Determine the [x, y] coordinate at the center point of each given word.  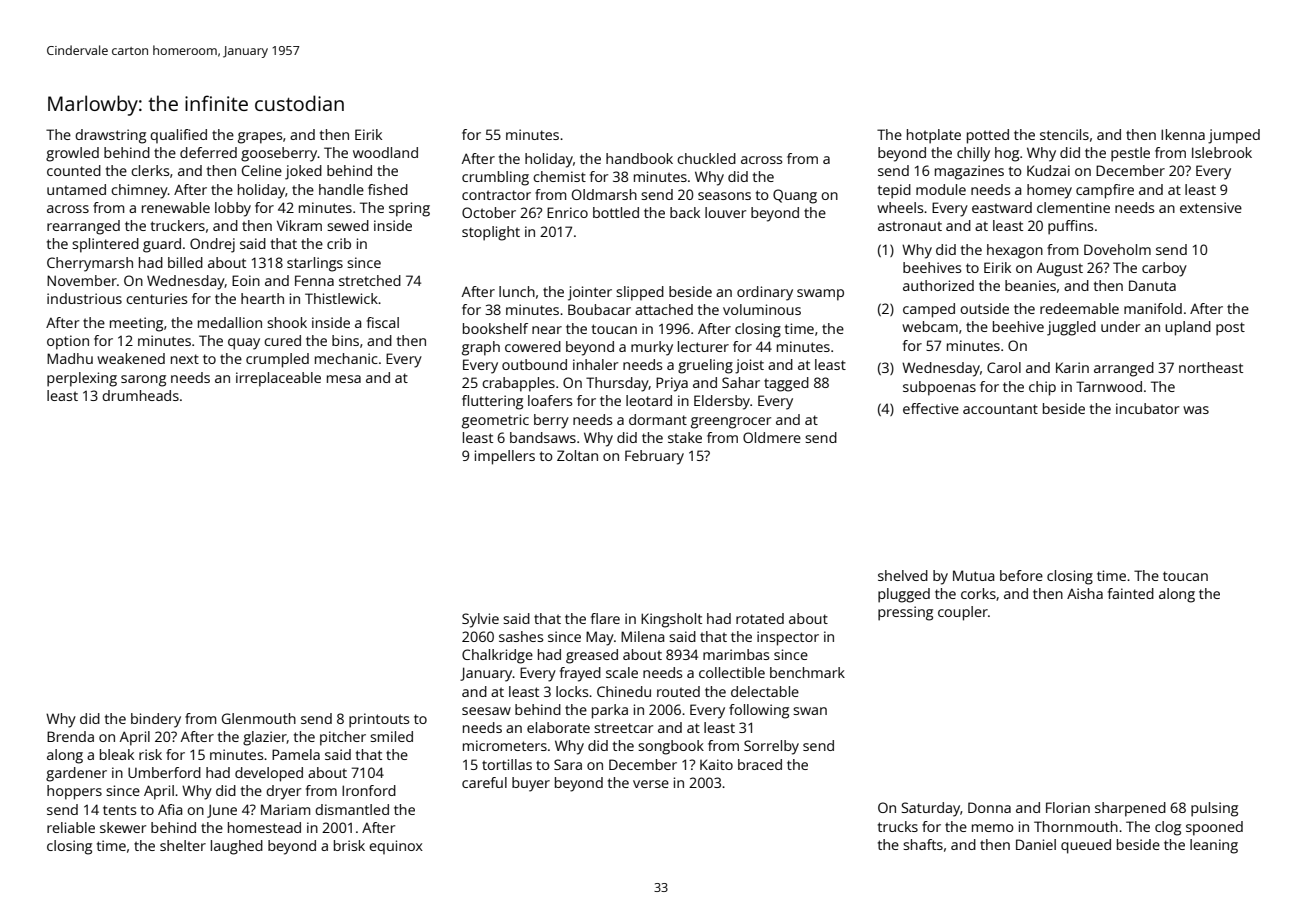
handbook [639, 158]
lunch [517, 291]
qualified [178, 136]
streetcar [623, 728]
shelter [183, 845]
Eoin [246, 280]
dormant [658, 419]
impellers [505, 457]
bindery [156, 720]
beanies [1030, 285]
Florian [1068, 807]
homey [1049, 191]
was [1196, 410]
